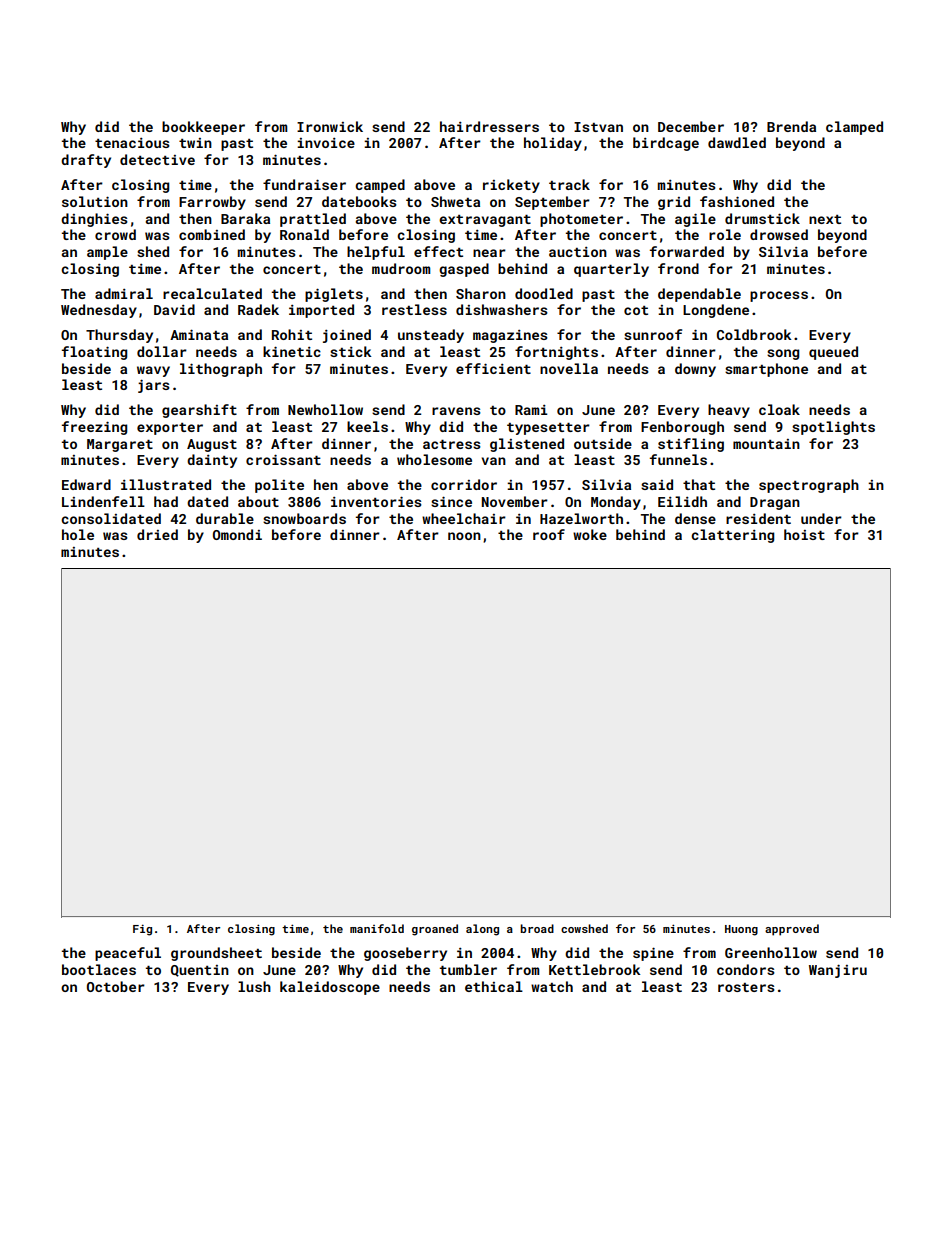 The image size is (952, 1233). I want to click on Edward, so click(86, 484).
